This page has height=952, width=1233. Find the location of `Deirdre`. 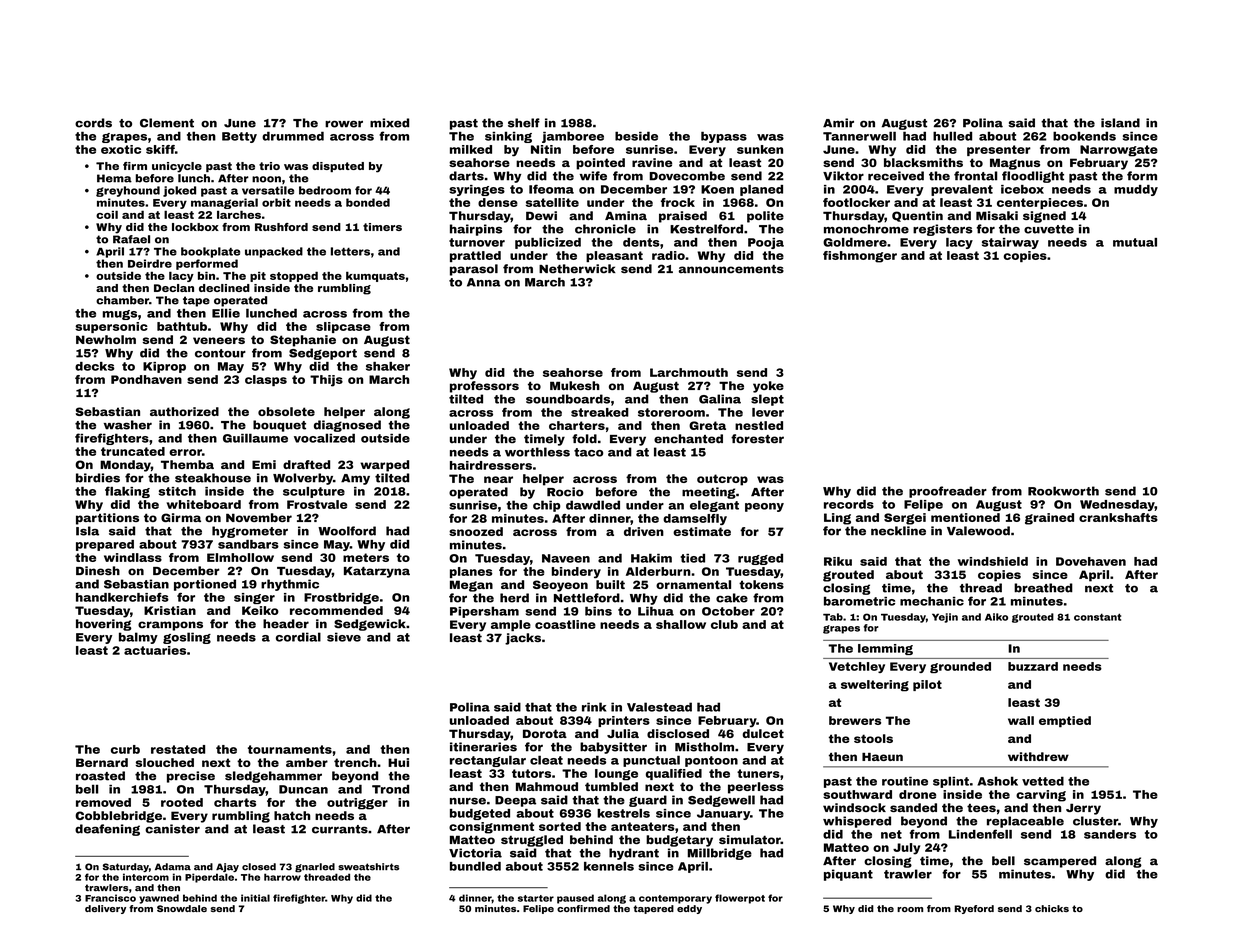

Deirdre is located at coordinates (150, 263).
